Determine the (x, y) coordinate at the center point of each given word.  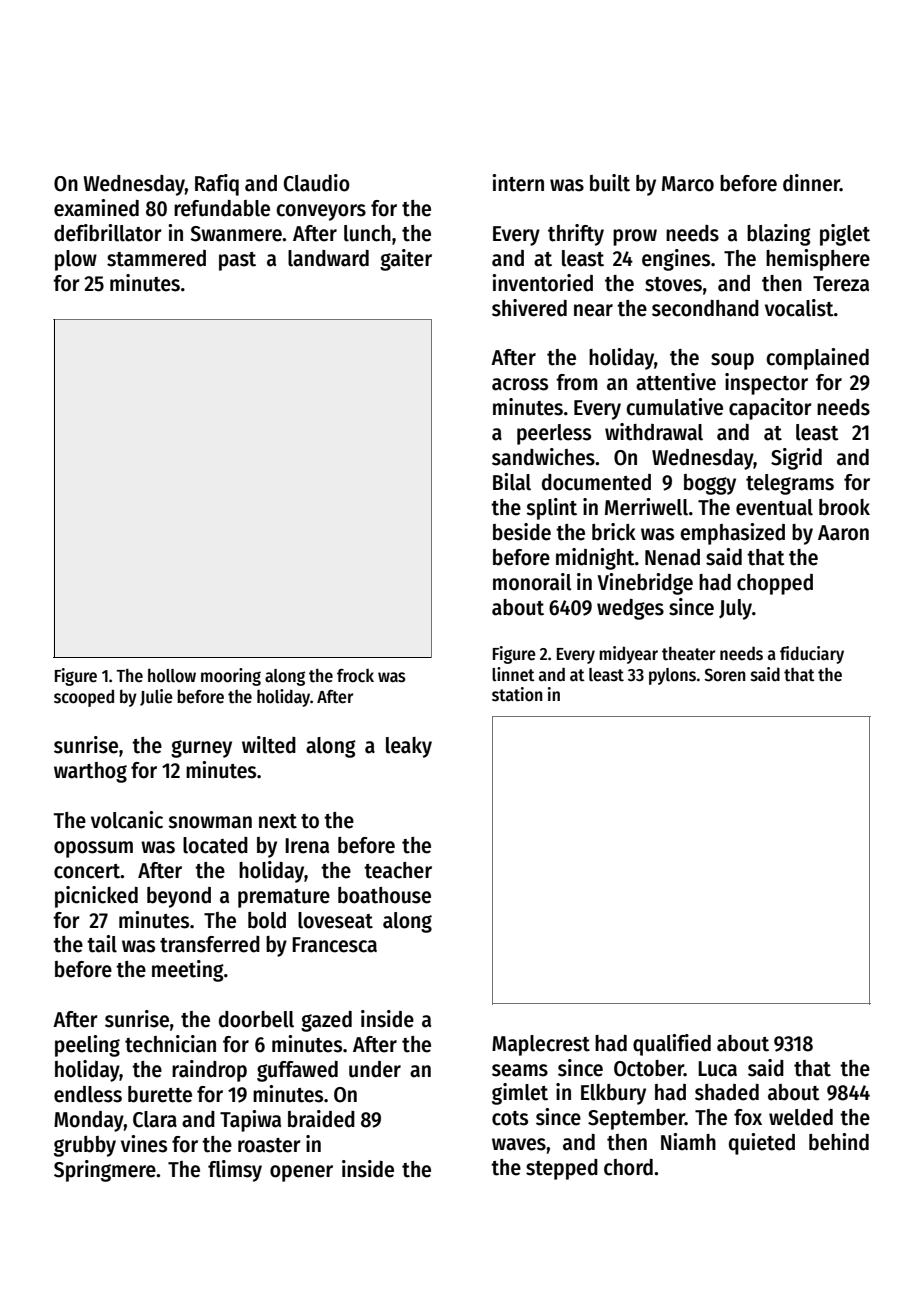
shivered (529, 308)
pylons (672, 676)
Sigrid (796, 459)
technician (170, 1044)
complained (817, 359)
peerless (554, 434)
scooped (84, 698)
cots (510, 1118)
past (237, 261)
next (278, 821)
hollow (172, 675)
